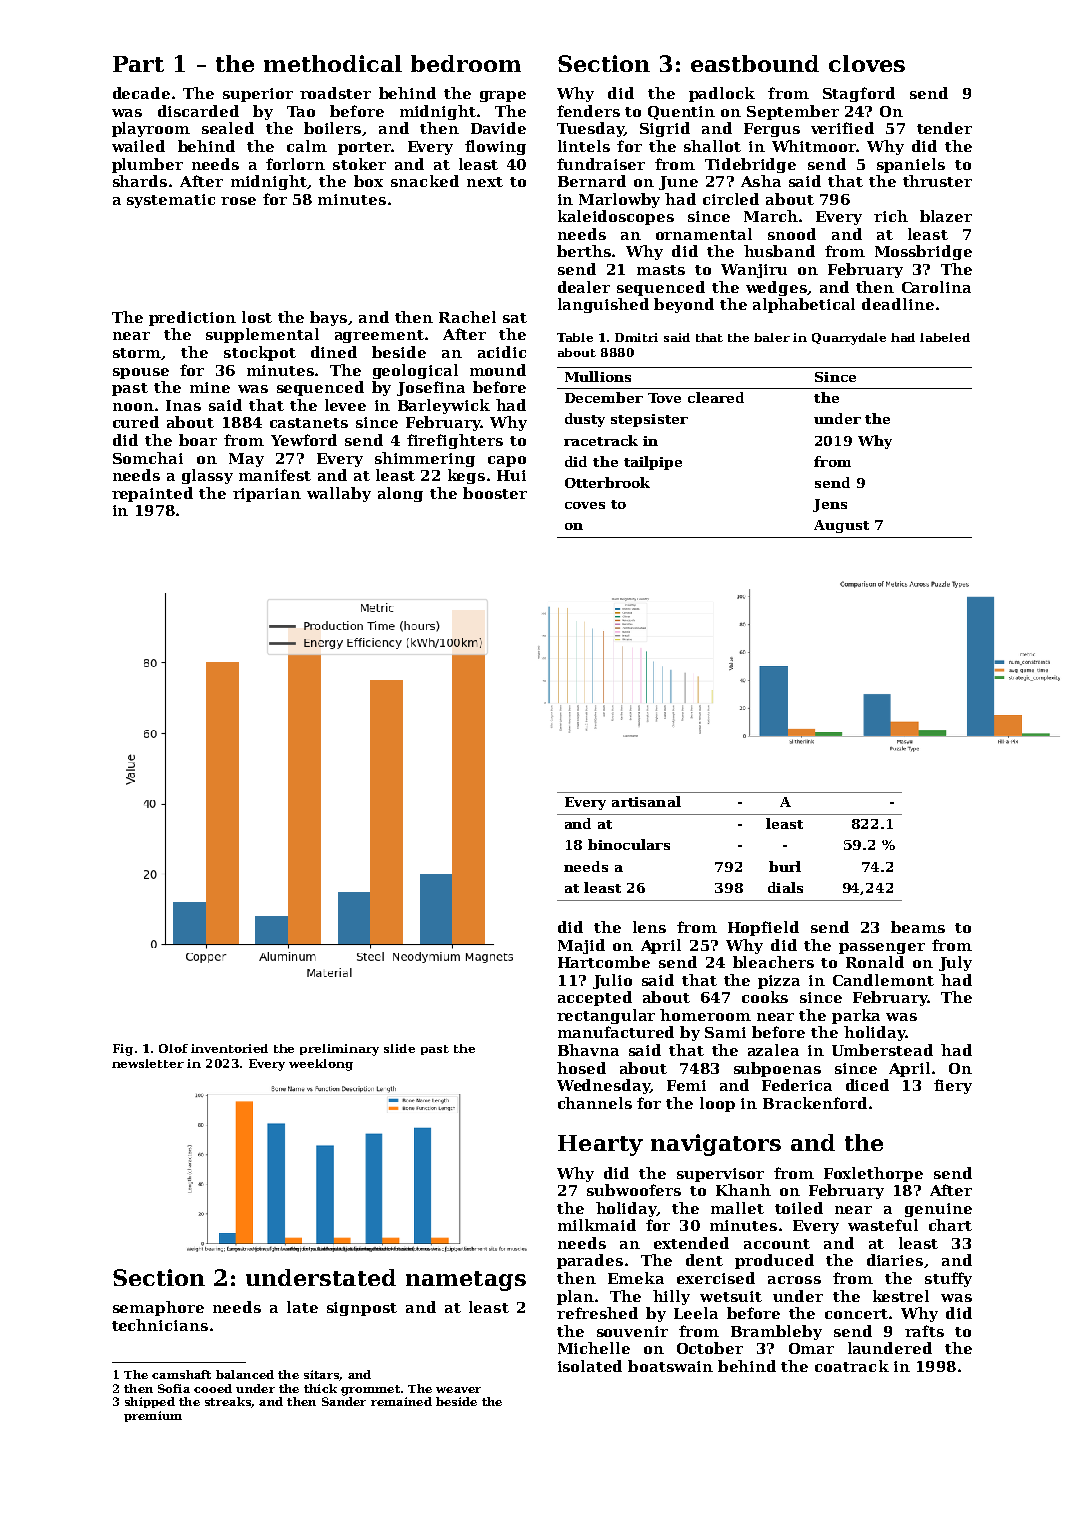 This page has width=1084, height=1533. Describe the element at coordinates (458, 1390) in the page. I see `weaver` at that location.
